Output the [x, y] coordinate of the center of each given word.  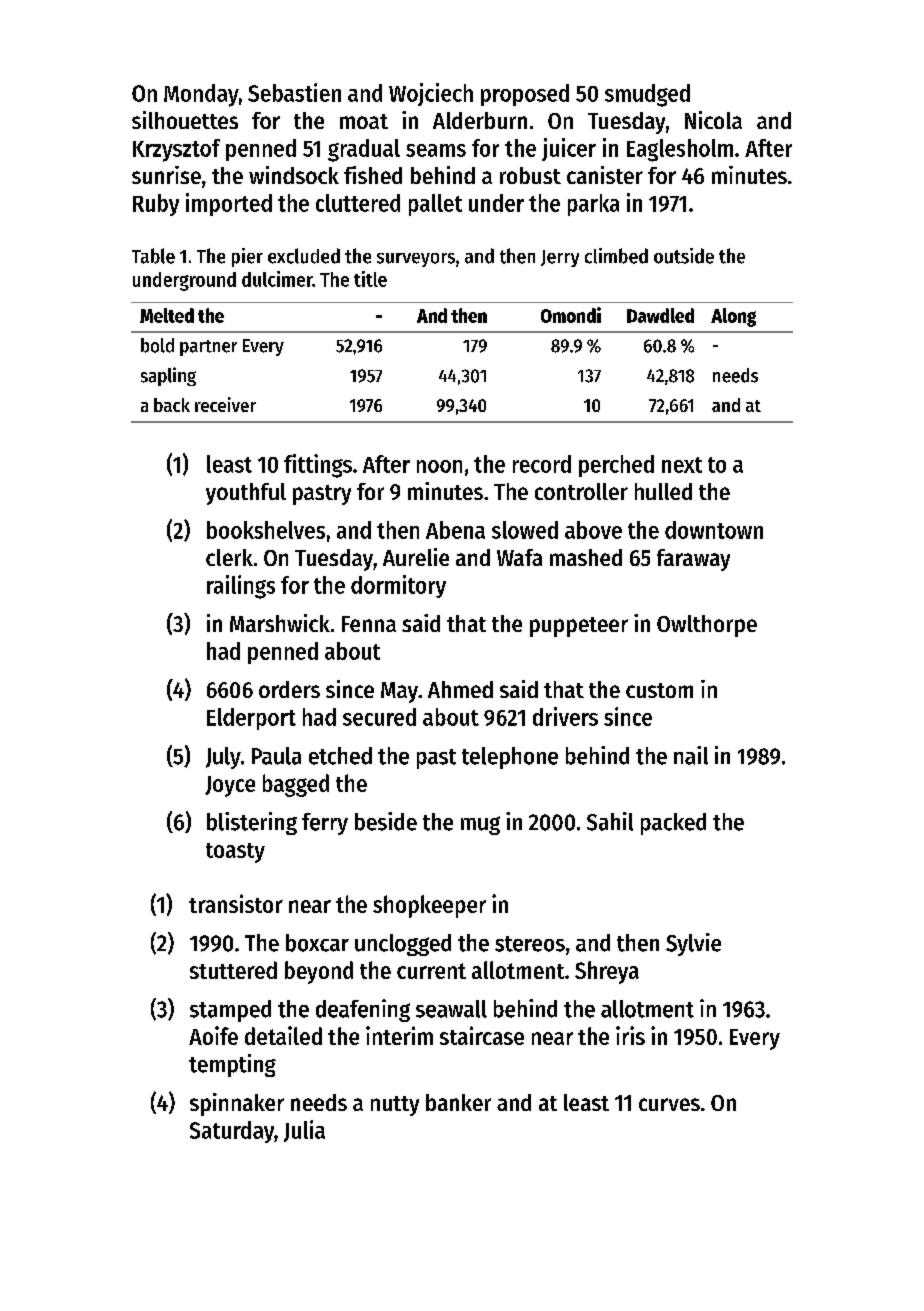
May [399, 692]
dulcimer [277, 279]
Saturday [232, 1132]
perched [616, 466]
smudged [647, 95]
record [542, 464]
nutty [395, 1106]
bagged [296, 785]
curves [669, 1104]
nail [691, 755]
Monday [201, 95]
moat [364, 121]
